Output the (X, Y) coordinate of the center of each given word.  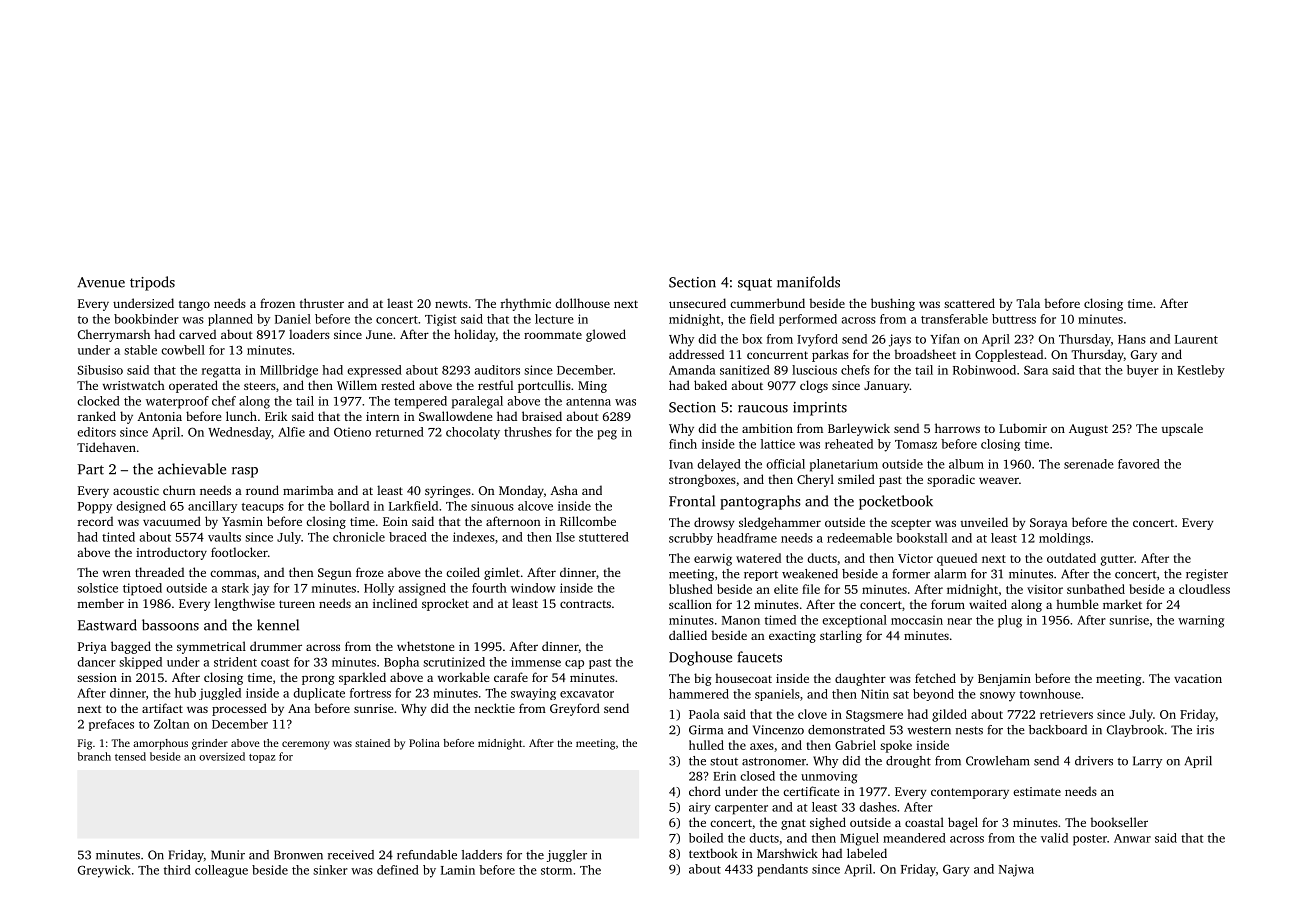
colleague (221, 871)
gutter (1117, 560)
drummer (276, 646)
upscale (1182, 429)
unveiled (984, 522)
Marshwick (787, 853)
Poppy (95, 508)
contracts (585, 604)
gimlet (502, 573)
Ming (592, 387)
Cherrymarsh (114, 335)
